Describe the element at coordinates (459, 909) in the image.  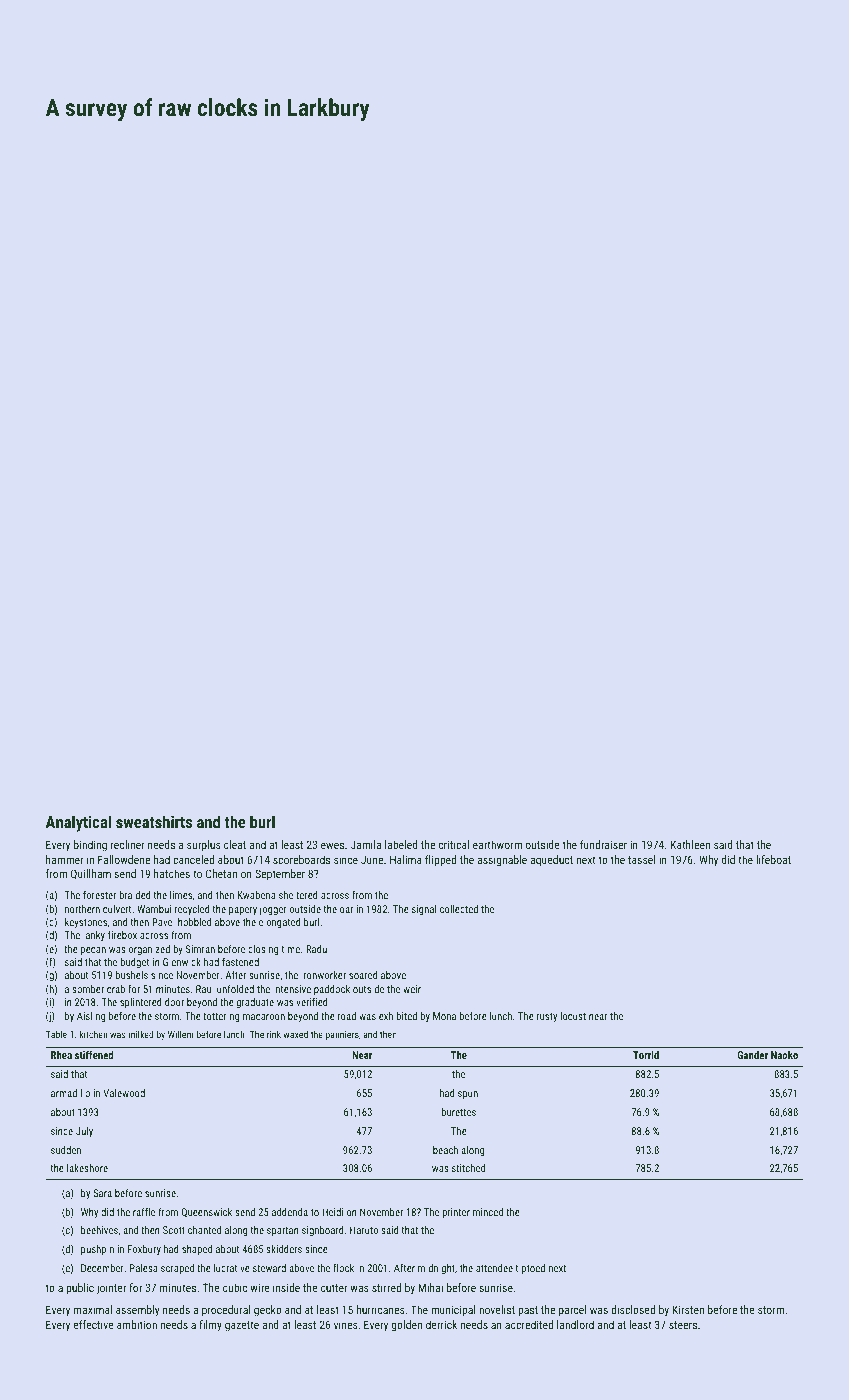
I see `collected` at that location.
